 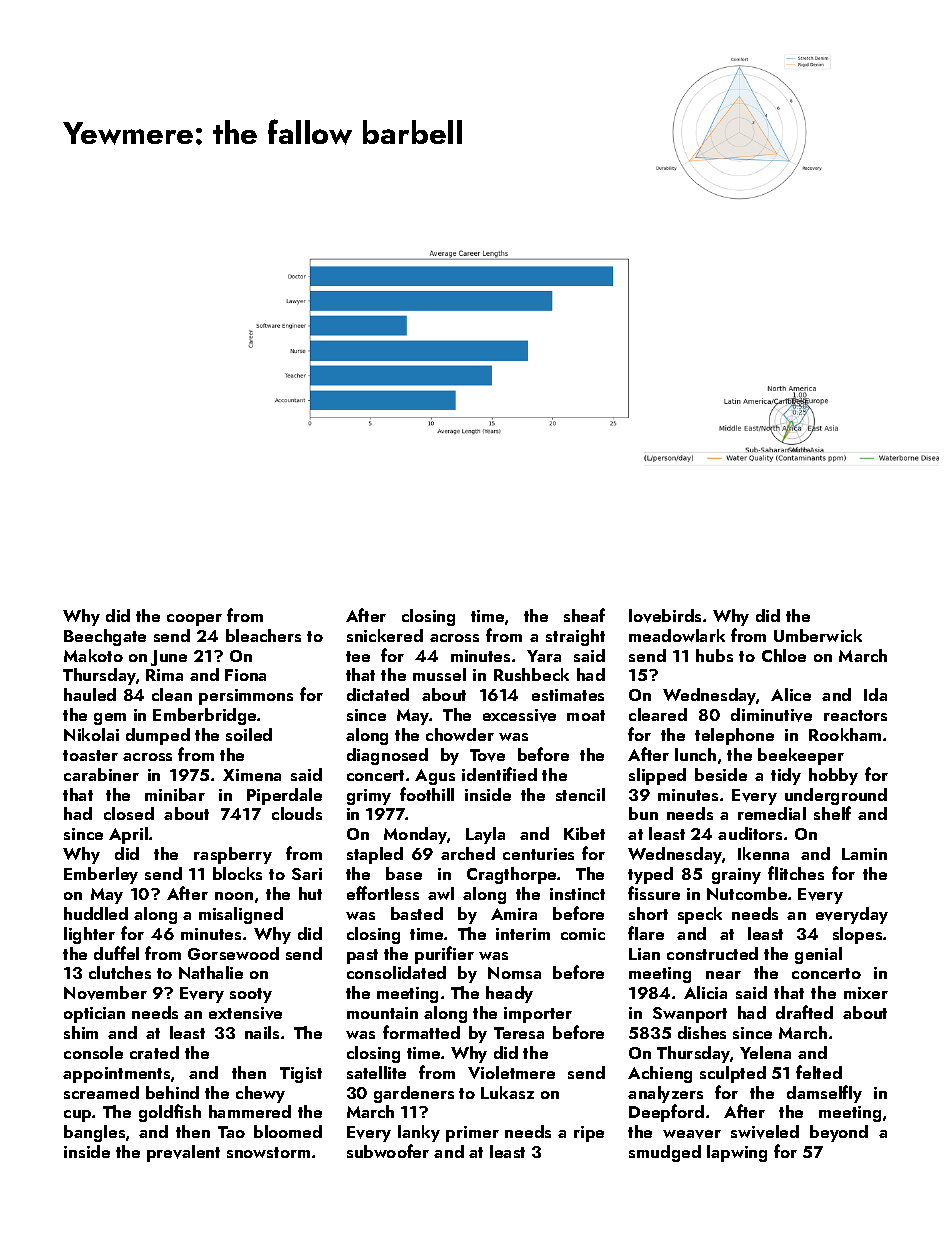 What do you see at coordinates (129, 813) in the document?
I see `closed` at bounding box center [129, 813].
